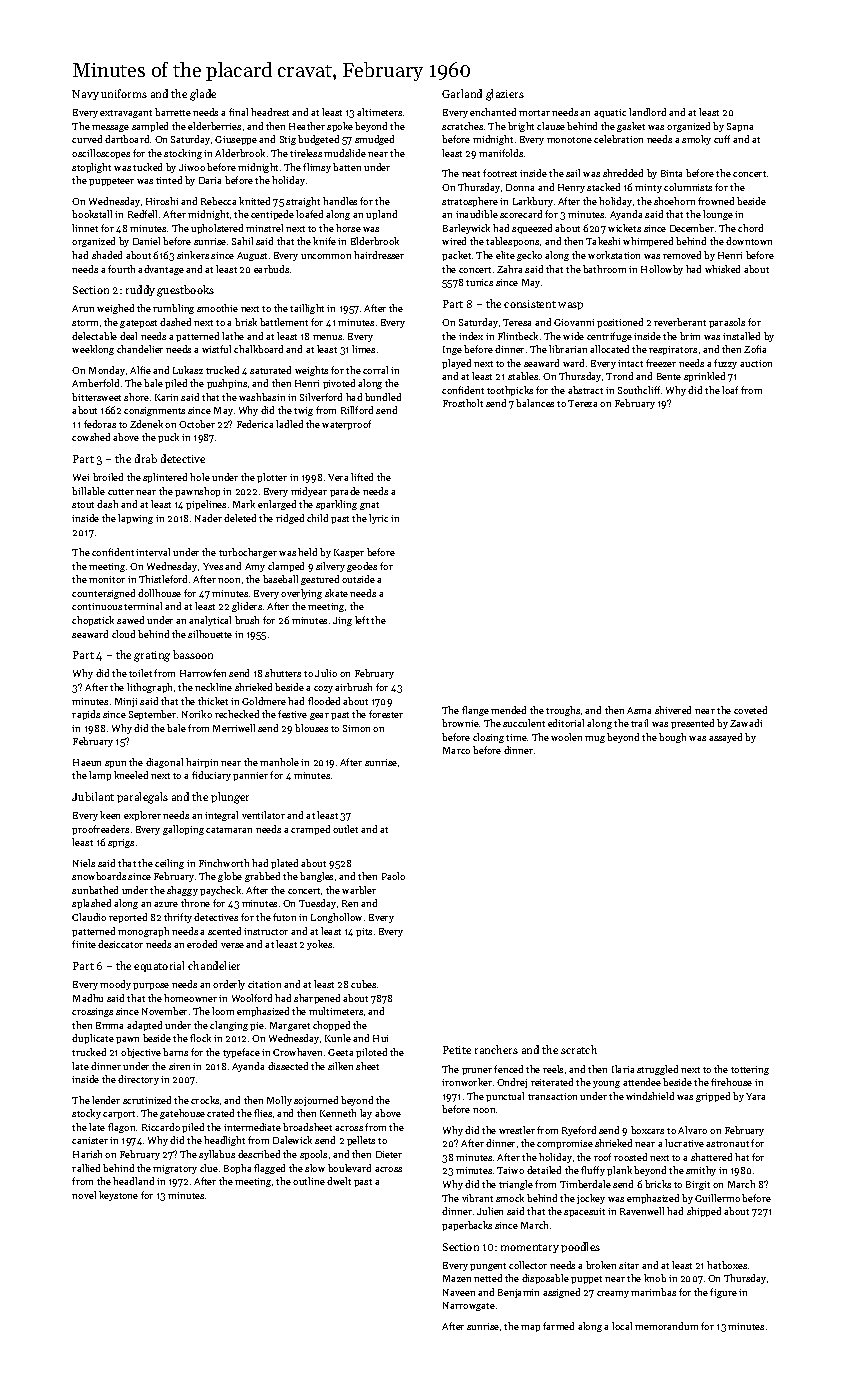  I want to click on piloted, so click(371, 1053).
